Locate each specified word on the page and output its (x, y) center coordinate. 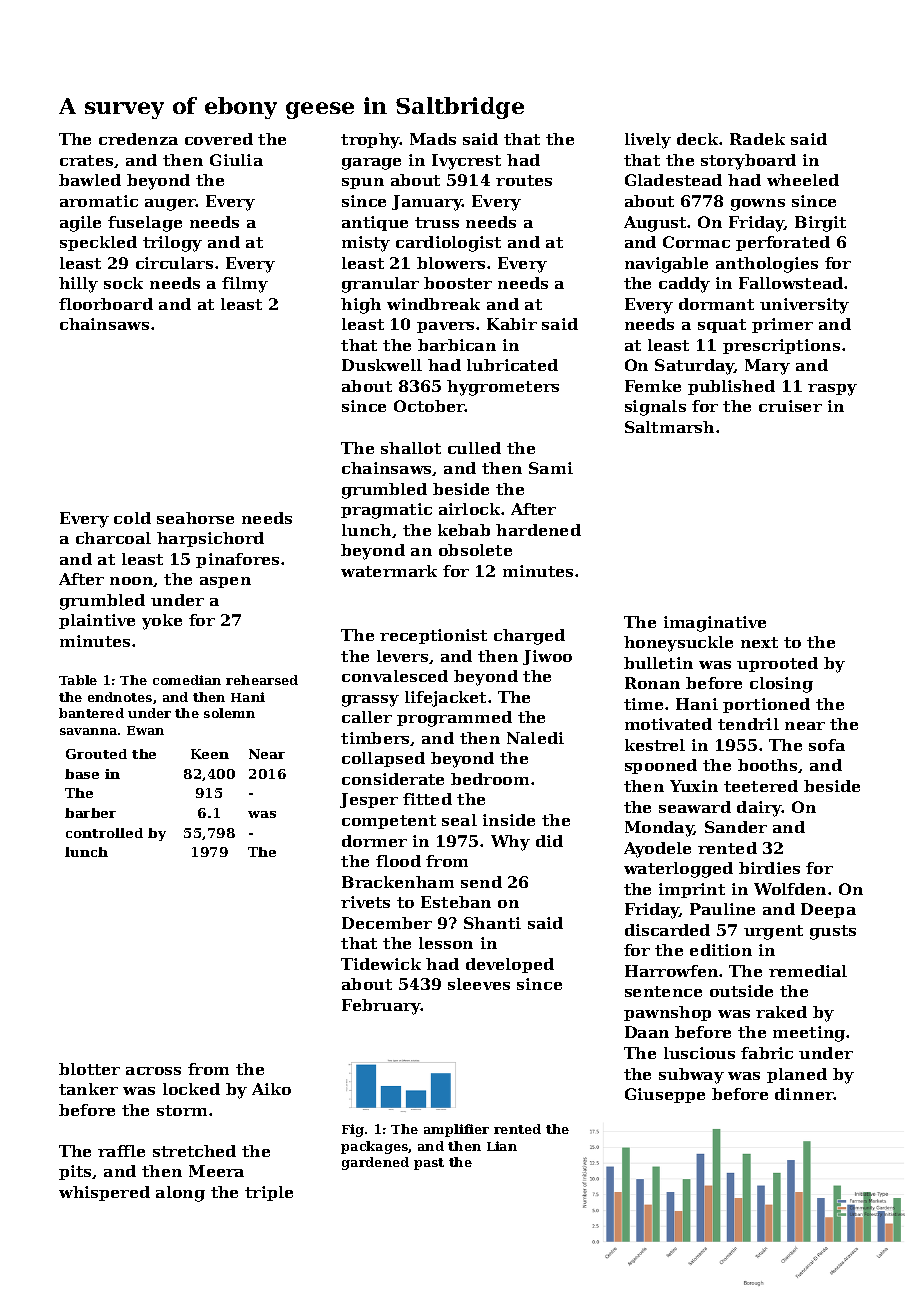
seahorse (195, 518)
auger (170, 205)
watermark (389, 571)
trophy (370, 141)
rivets (365, 902)
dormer (374, 841)
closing (781, 685)
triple (269, 1193)
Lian (502, 1146)
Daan (647, 1032)
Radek (757, 139)
